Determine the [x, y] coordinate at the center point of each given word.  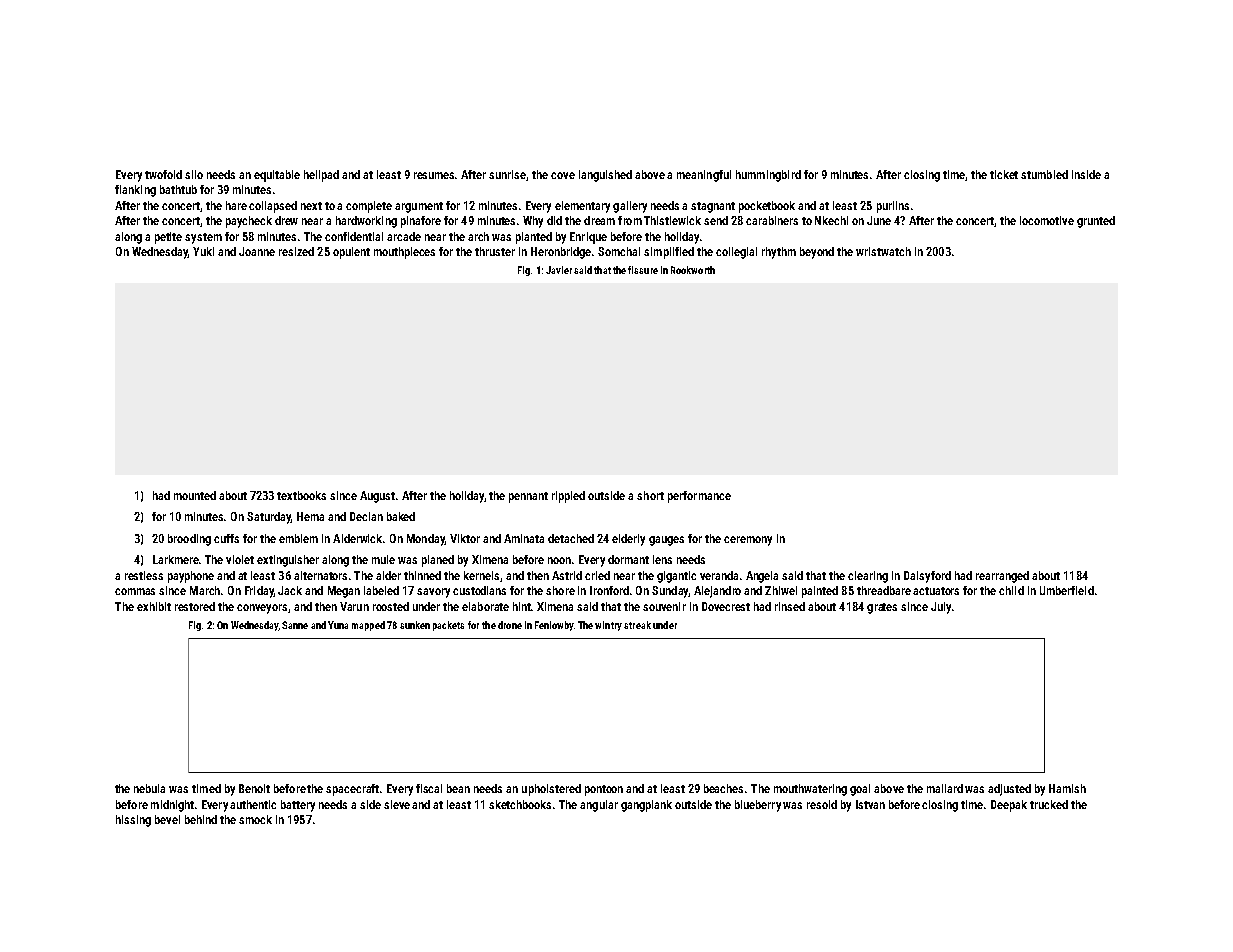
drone [510, 625]
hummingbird [768, 176]
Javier [559, 270]
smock [255, 819]
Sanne [295, 625]
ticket [1004, 174]
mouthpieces [404, 253]
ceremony [748, 541]
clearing [868, 577]
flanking [135, 191]
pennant [528, 497]
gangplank [646, 806]
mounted [195, 495]
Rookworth [693, 270]
